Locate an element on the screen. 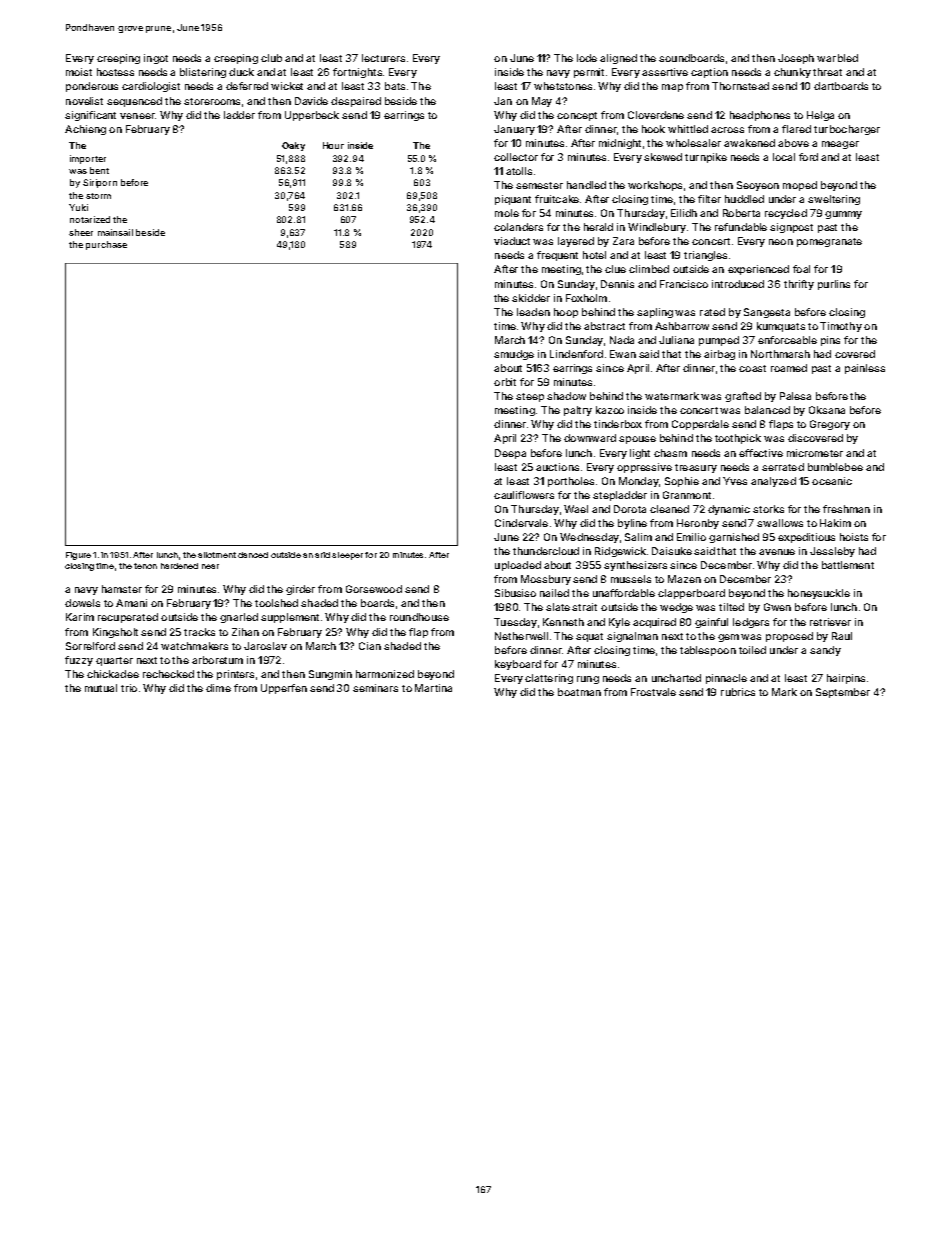 The width and height of the screenshot is (952, 1233). triangles is located at coordinates (705, 256).
